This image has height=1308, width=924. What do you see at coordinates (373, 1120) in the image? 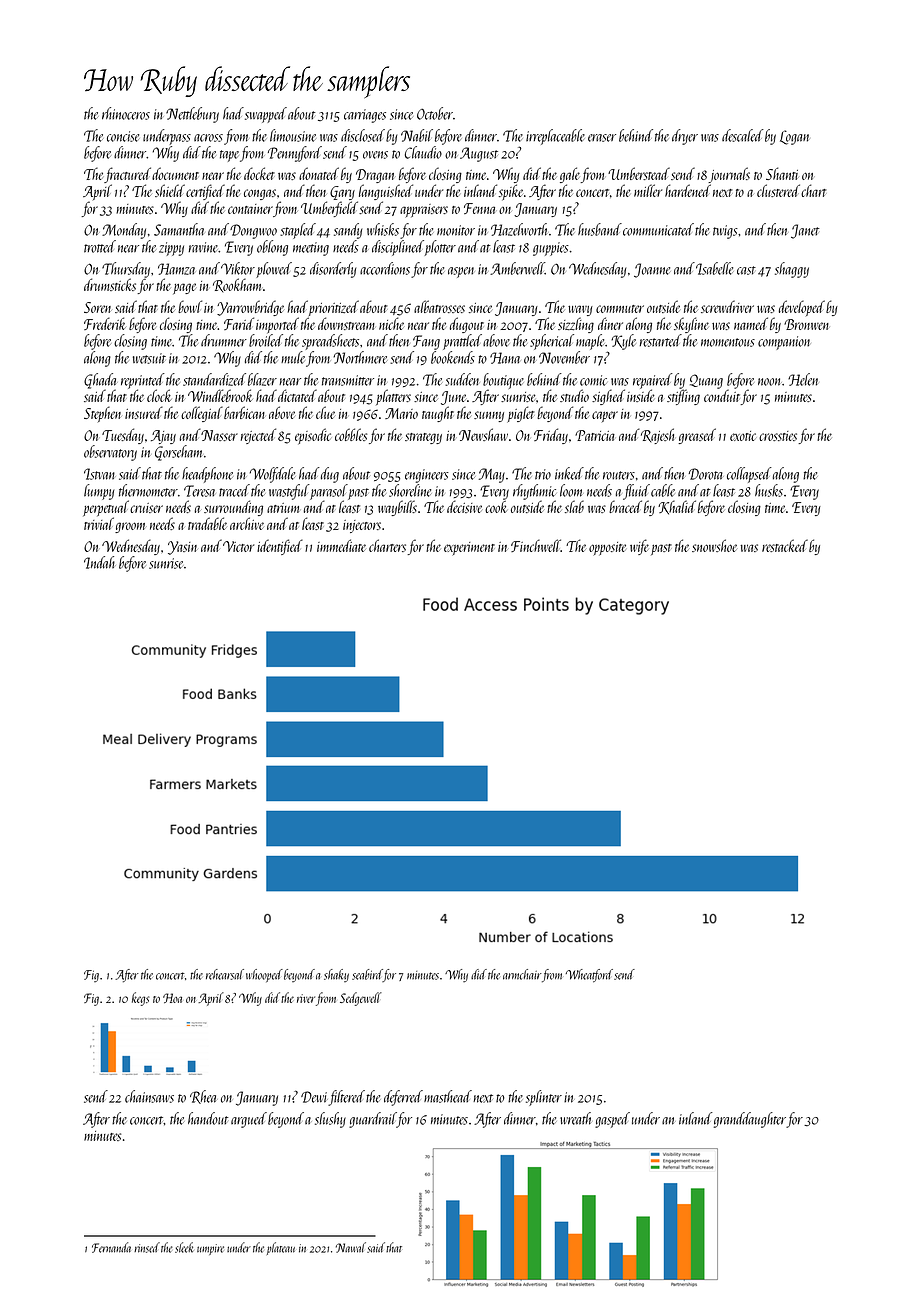
I see `guardrail` at bounding box center [373, 1120].
